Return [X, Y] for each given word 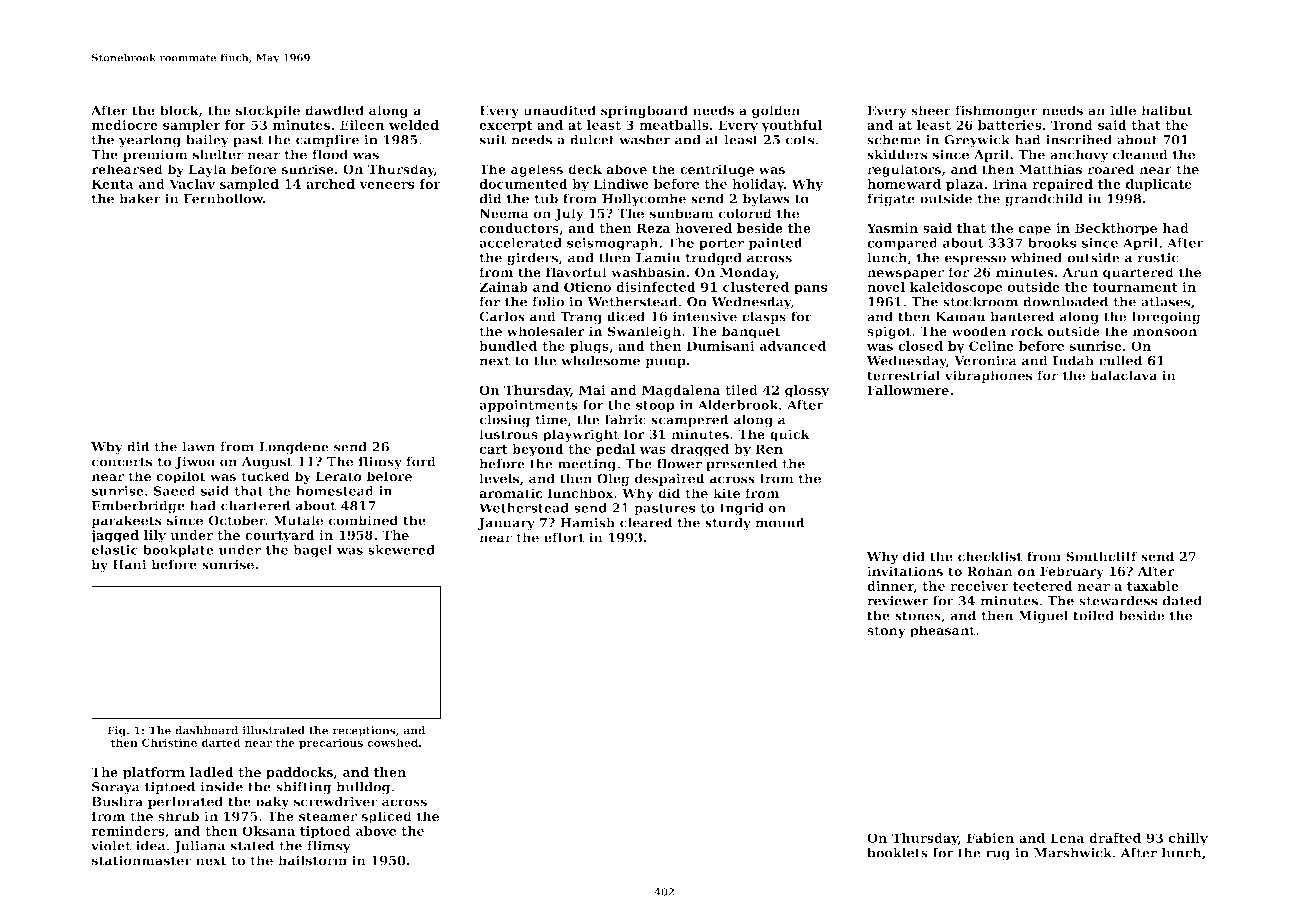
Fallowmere [908, 390]
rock [1027, 331]
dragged [700, 450]
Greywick [977, 141]
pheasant [942, 631]
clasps [764, 317]
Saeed [175, 491]
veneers [387, 185]
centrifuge [717, 170]
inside [221, 787]
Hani [129, 564]
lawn [198, 447]
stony [886, 632]
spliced [386, 817]
